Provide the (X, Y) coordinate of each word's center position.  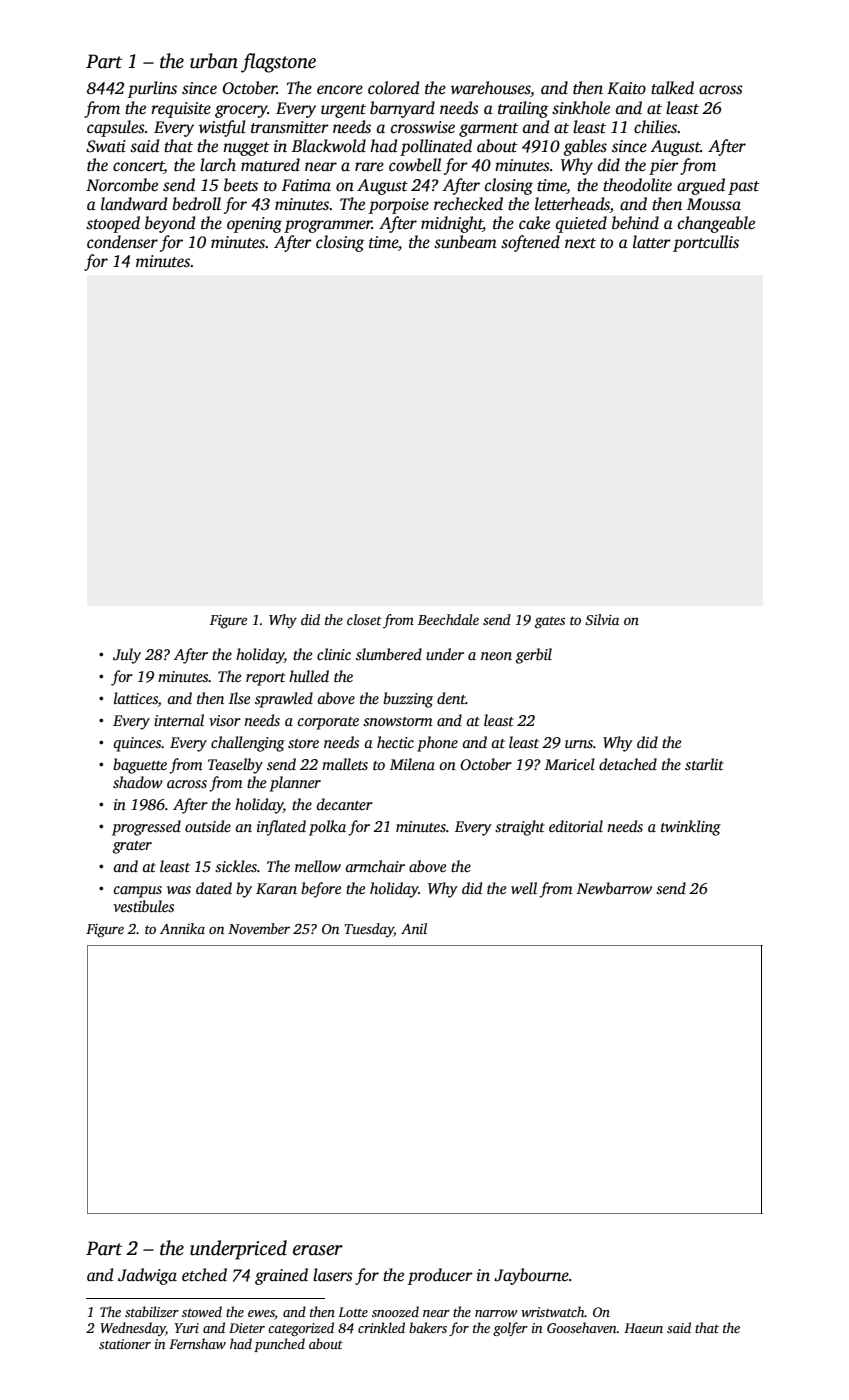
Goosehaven (582, 1327)
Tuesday (369, 930)
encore (340, 90)
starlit (704, 764)
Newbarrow (614, 888)
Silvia (602, 619)
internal (179, 720)
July (127, 656)
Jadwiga (147, 1276)
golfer (510, 1329)
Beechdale (448, 619)
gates (550, 622)
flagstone (278, 63)
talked (672, 87)
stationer (125, 1344)
